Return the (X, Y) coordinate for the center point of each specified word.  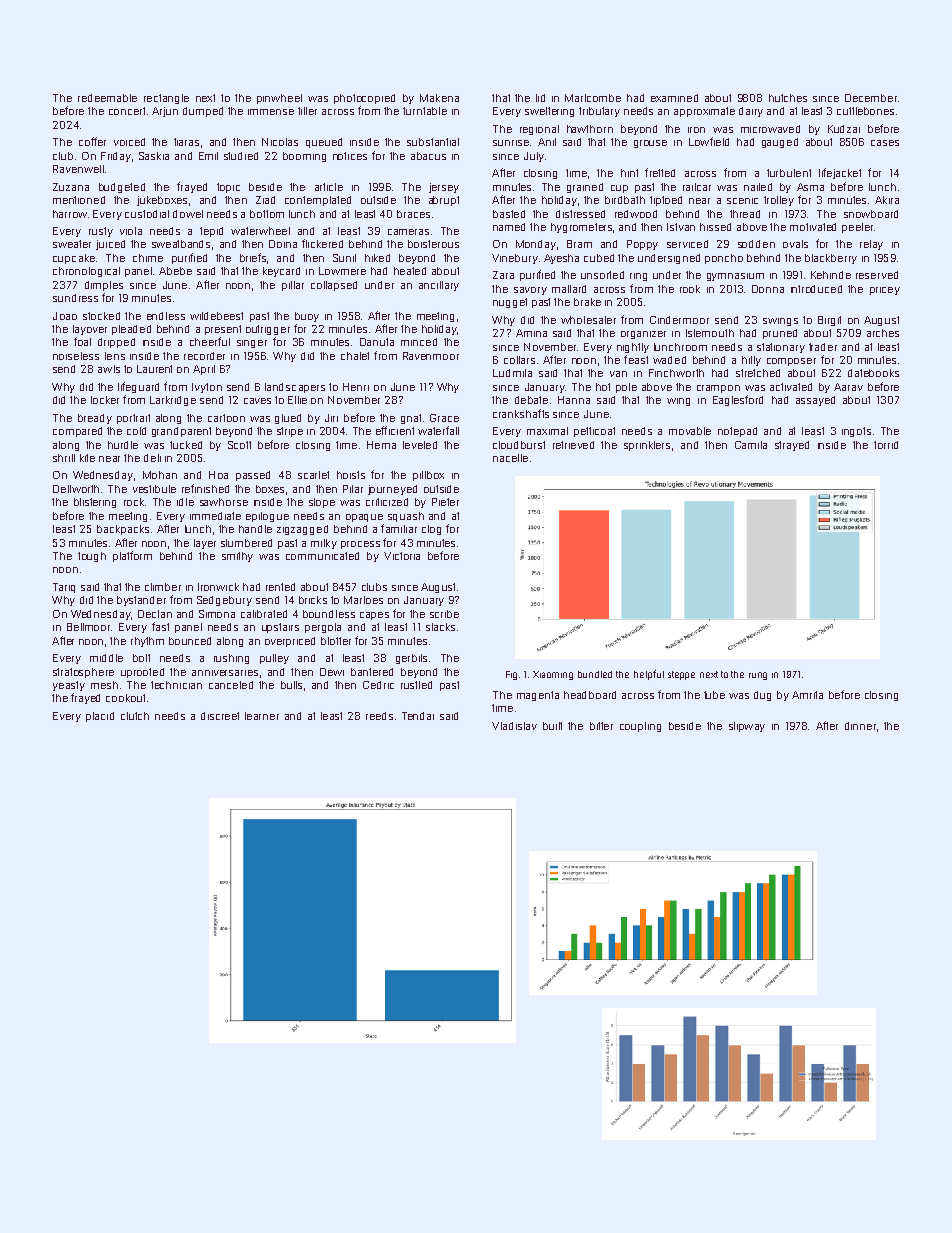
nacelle (510, 458)
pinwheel (279, 99)
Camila (751, 445)
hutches (788, 98)
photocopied (364, 99)
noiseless (76, 356)
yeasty (69, 686)
